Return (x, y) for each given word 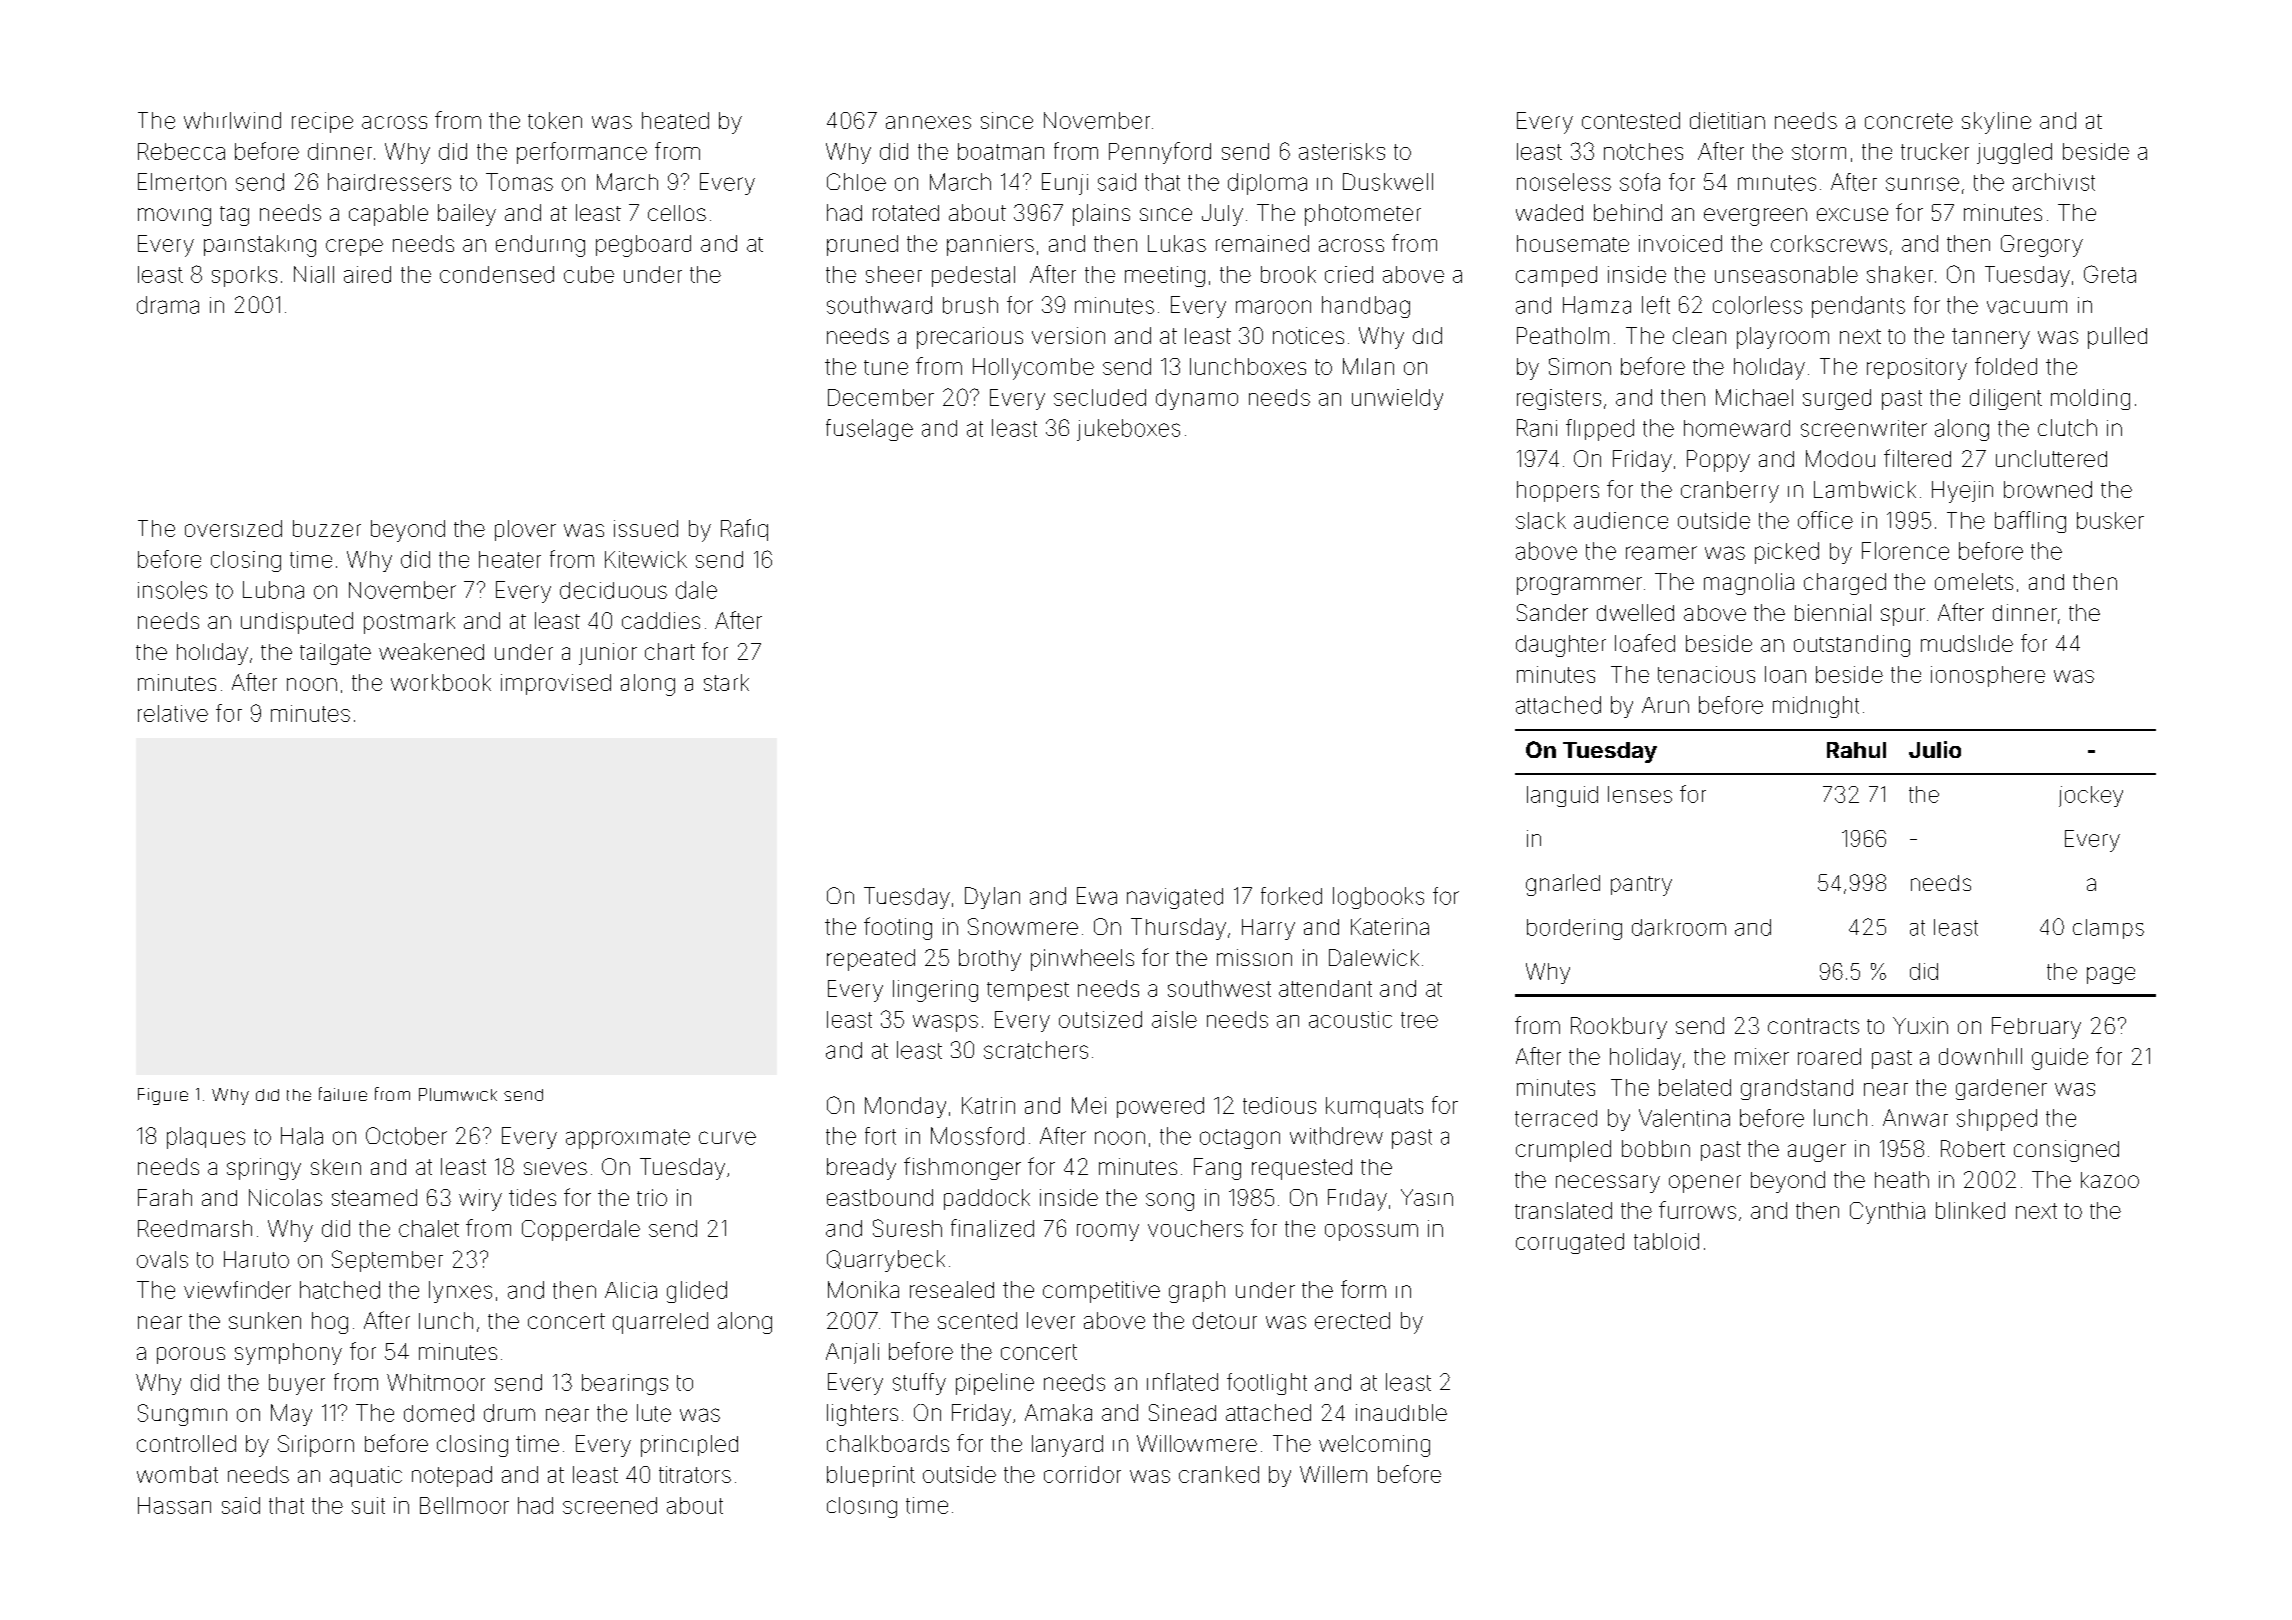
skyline (1996, 123)
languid (1562, 796)
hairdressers (389, 182)
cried (1349, 274)
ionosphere (1988, 676)
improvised (556, 684)
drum (509, 1413)
